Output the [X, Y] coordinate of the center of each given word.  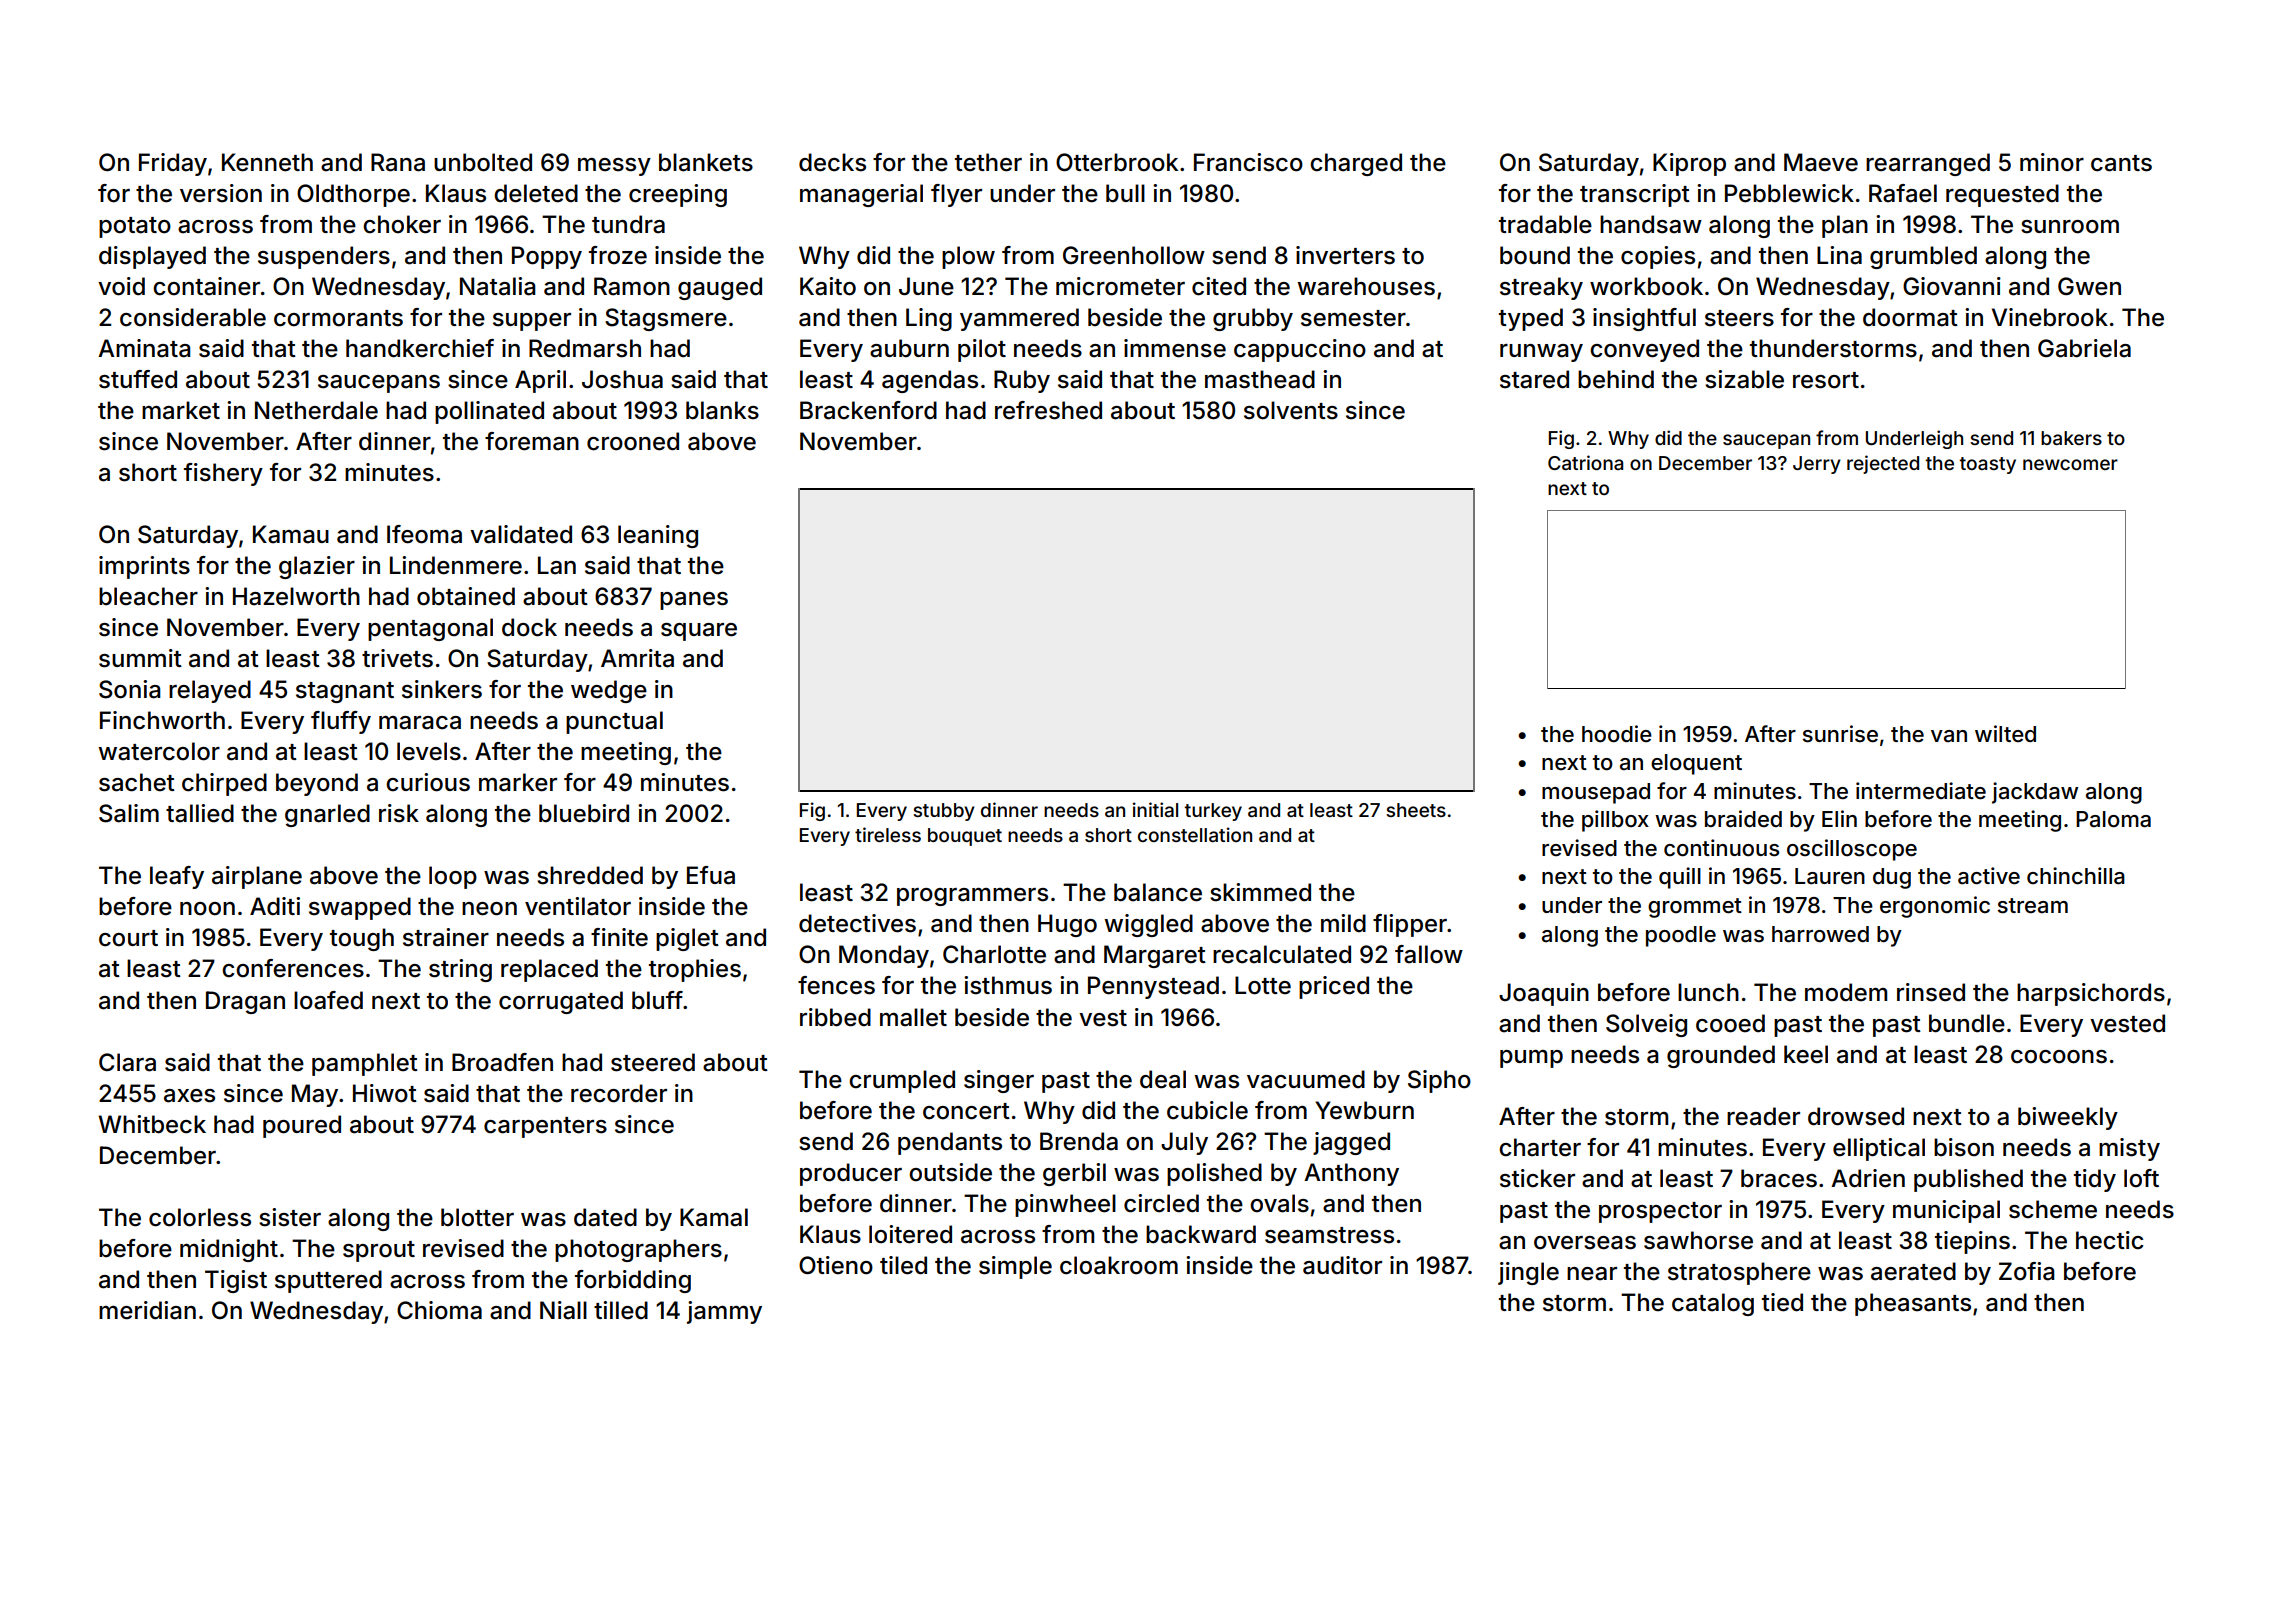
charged [1356, 164]
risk [399, 813]
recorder [619, 1093]
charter [1540, 1147]
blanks [722, 410]
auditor [1342, 1265]
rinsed [1931, 992]
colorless [200, 1217]
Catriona [1585, 462]
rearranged [1928, 164]
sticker [1537, 1178]
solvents [1291, 410]
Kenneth [267, 162]
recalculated [1282, 954]
